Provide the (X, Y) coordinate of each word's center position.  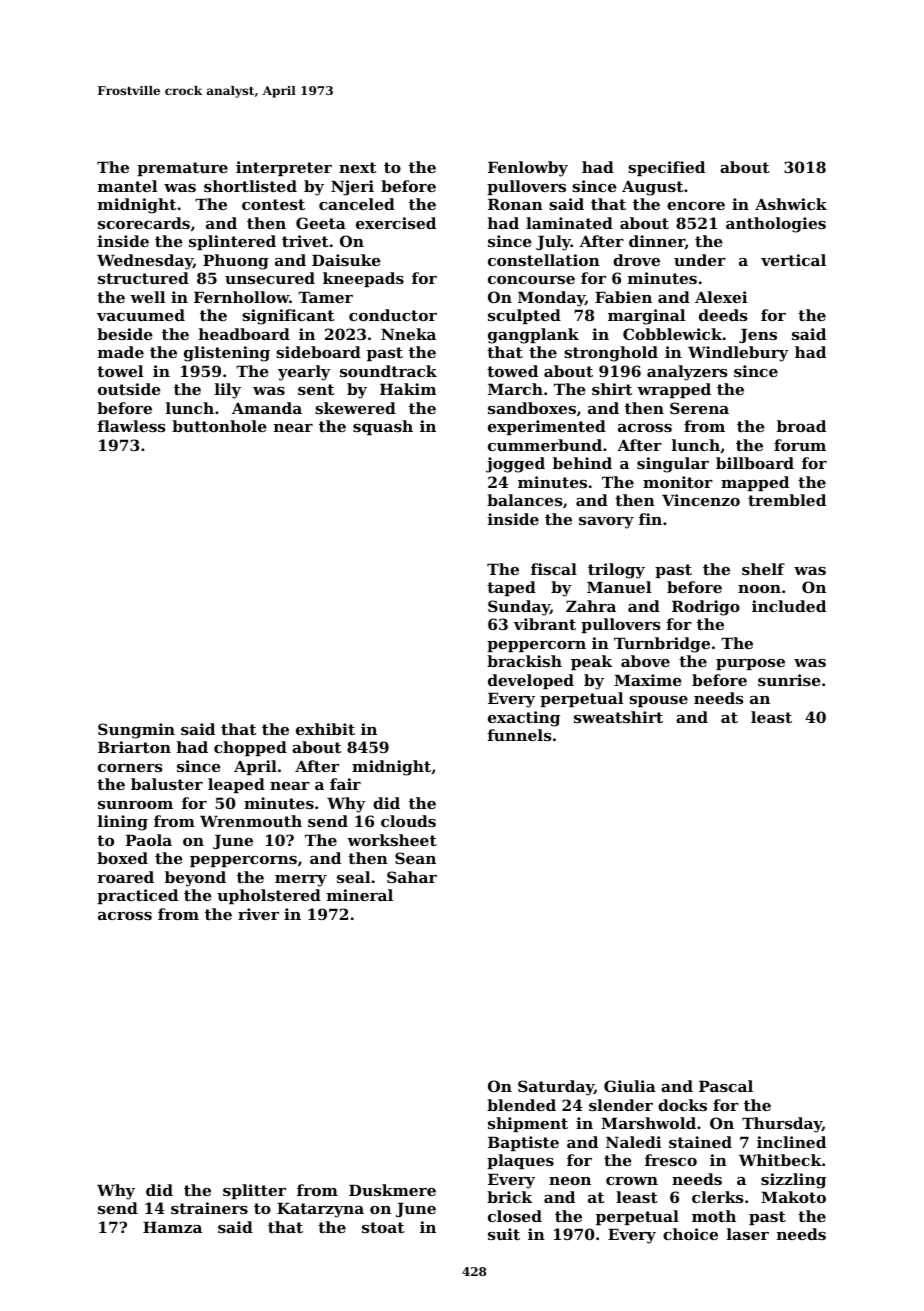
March (515, 389)
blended (521, 1105)
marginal (646, 317)
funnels (519, 735)
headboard (244, 334)
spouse (658, 701)
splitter (254, 1191)
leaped (236, 785)
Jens (758, 336)
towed (512, 371)
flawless (131, 426)
